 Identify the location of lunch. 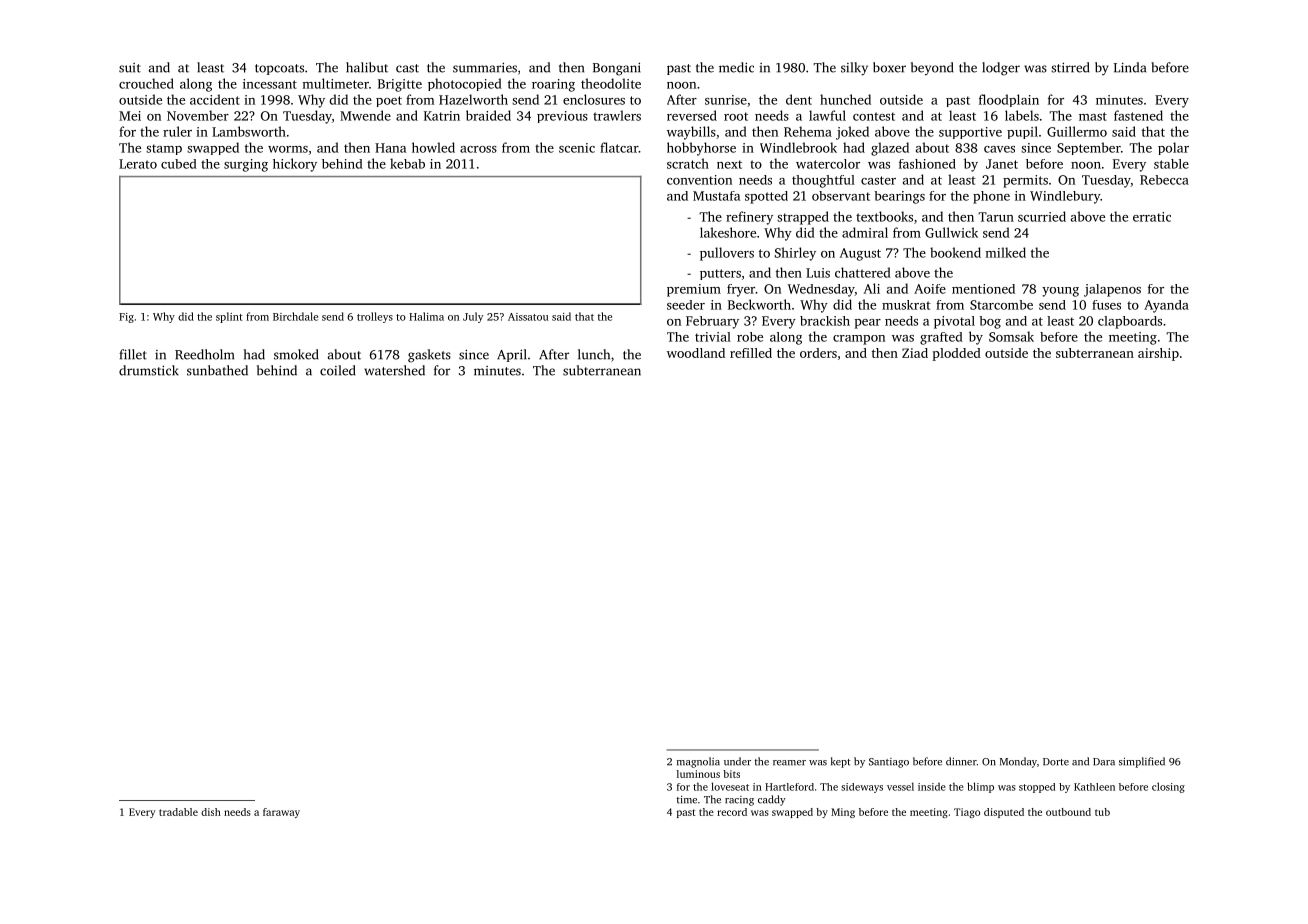
(594, 354).
